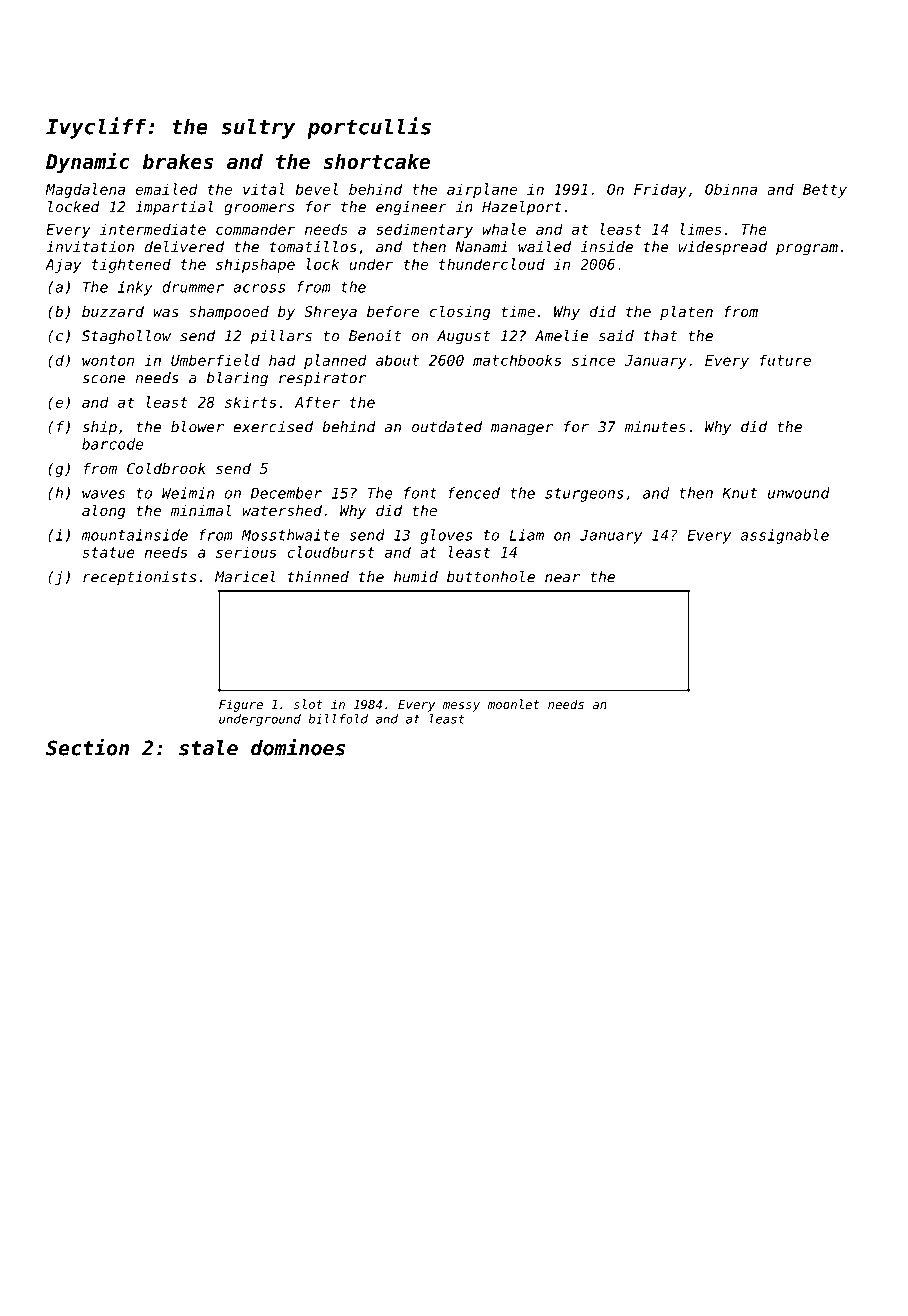 The image size is (908, 1316). Describe the element at coordinates (416, 577) in the document. I see `humid` at that location.
